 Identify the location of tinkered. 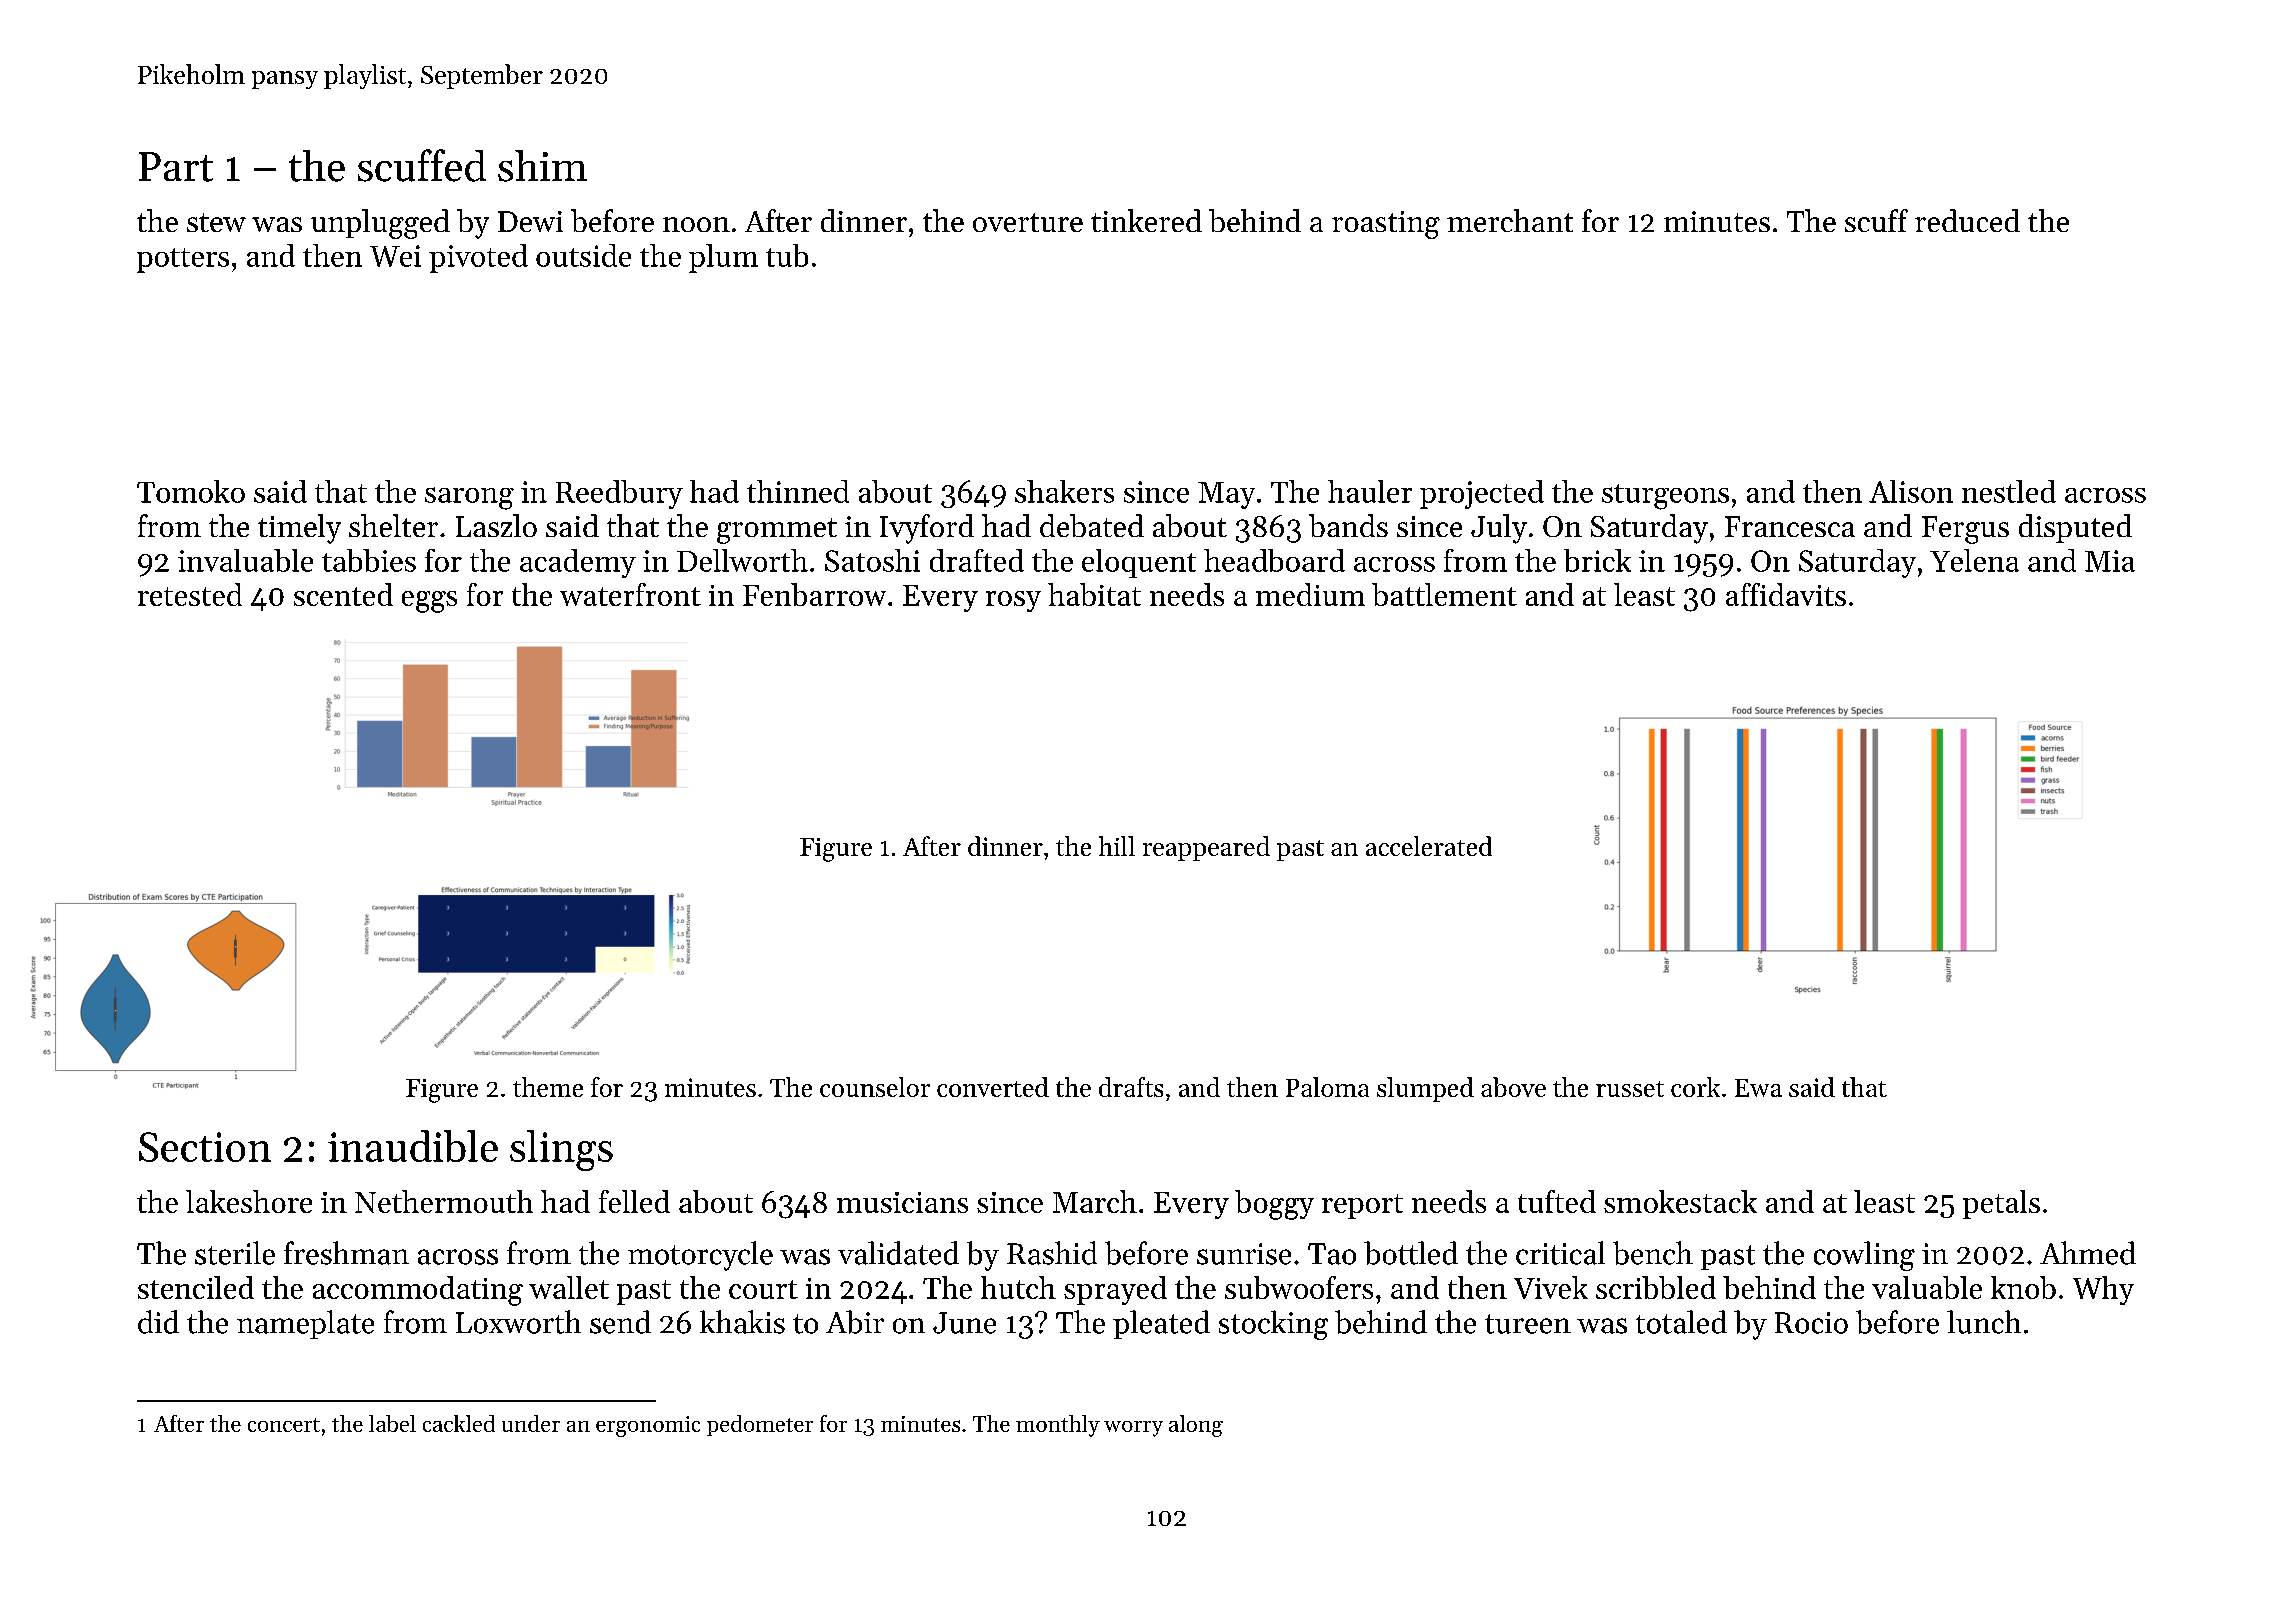
(1146, 220).
